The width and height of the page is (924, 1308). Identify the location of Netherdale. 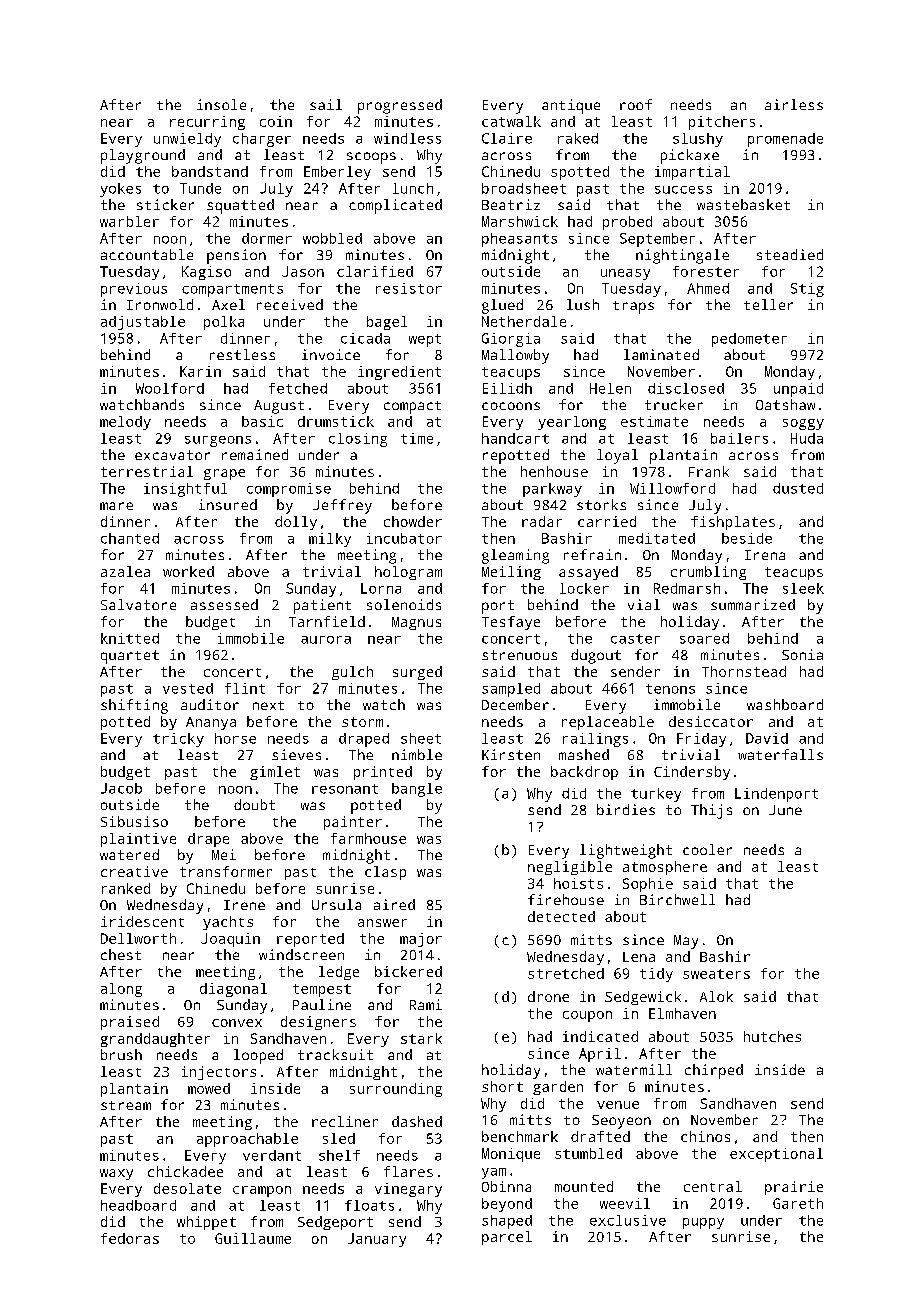
(524, 321).
